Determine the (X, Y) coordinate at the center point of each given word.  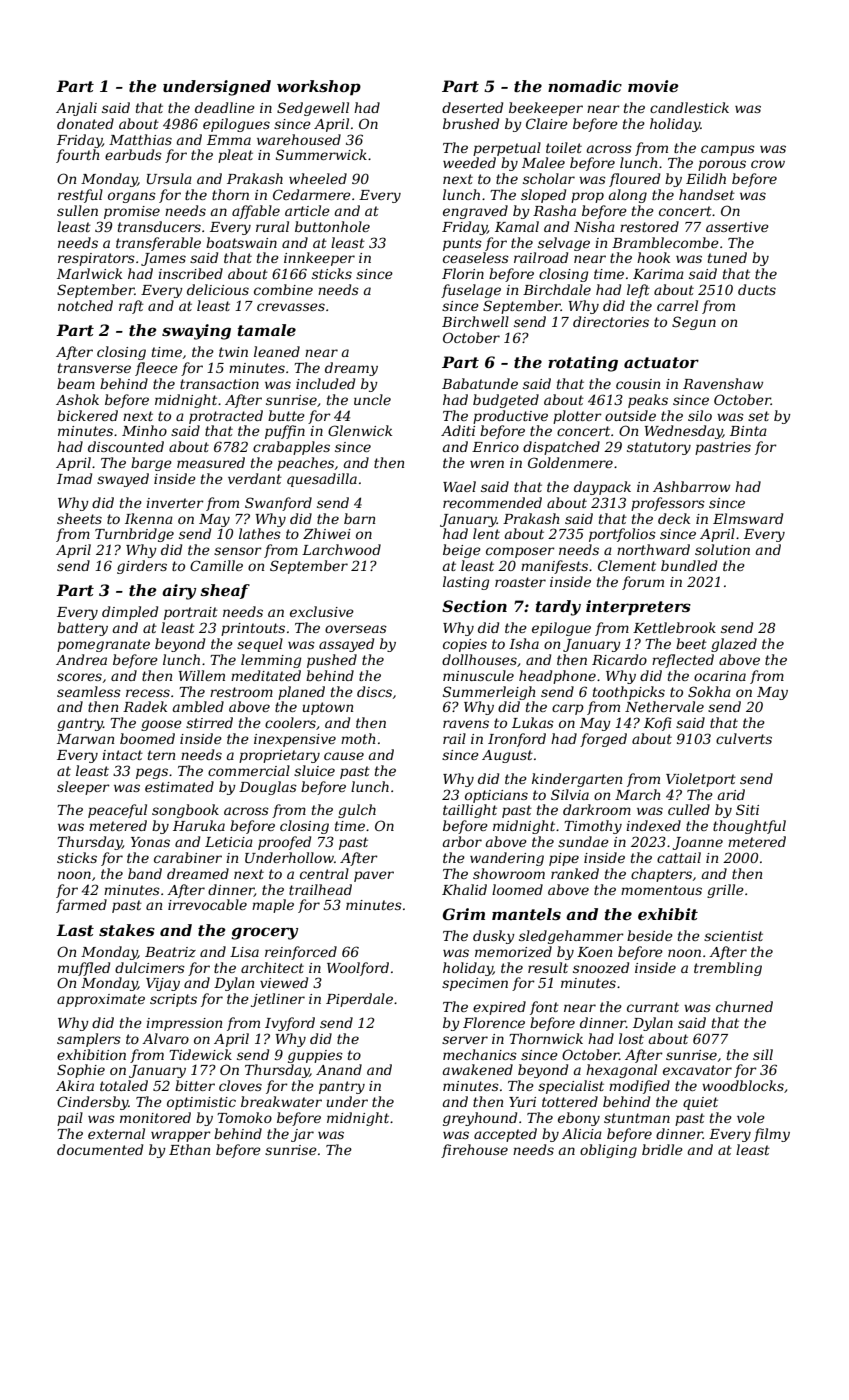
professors (668, 504)
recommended (492, 502)
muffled (84, 969)
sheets (79, 518)
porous (722, 165)
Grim (464, 914)
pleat (235, 156)
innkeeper (319, 259)
